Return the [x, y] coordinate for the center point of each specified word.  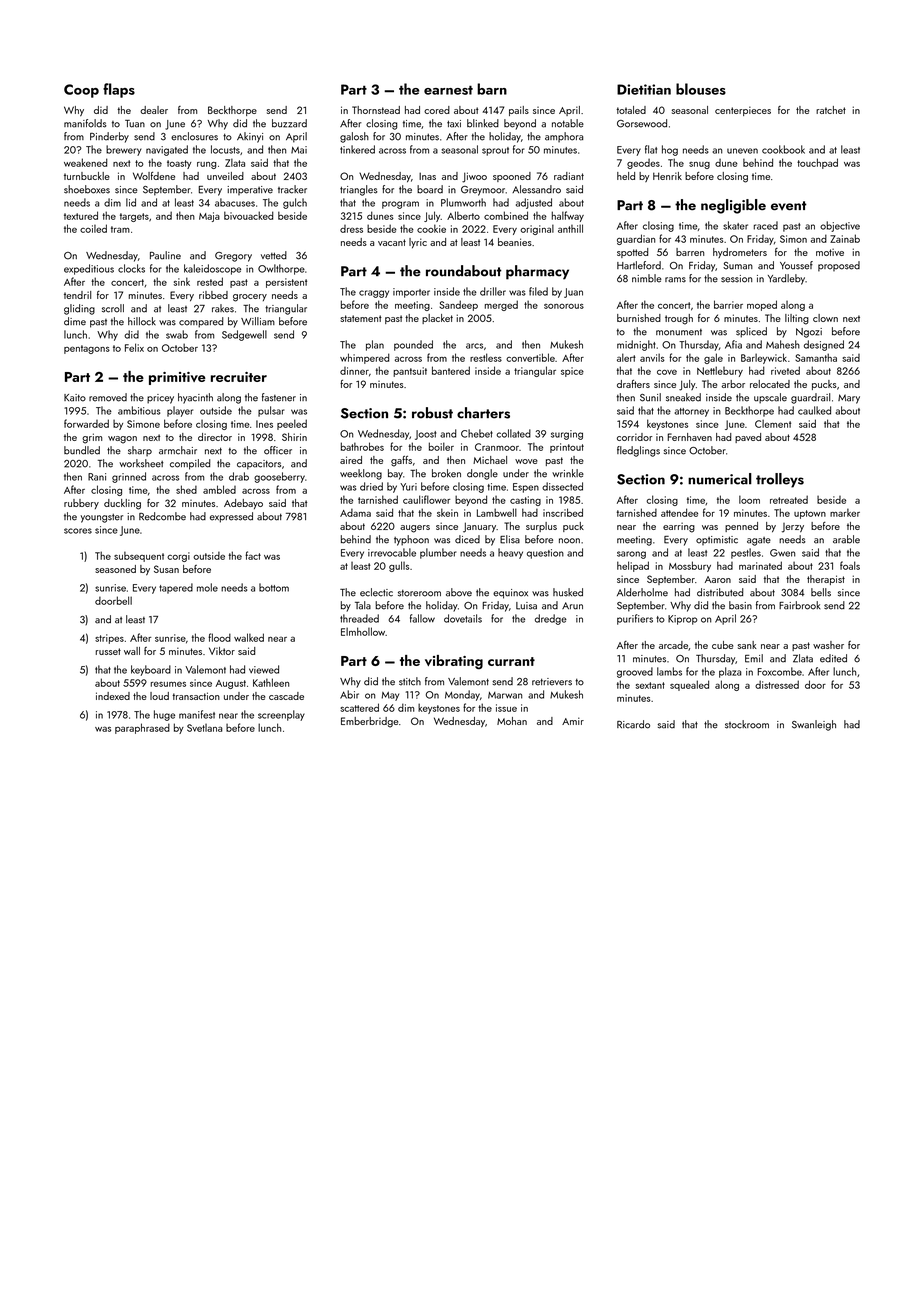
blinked [483, 123]
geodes [643, 164]
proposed [839, 266]
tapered [176, 588]
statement [361, 318]
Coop [81, 91]
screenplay [281, 715]
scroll [113, 308]
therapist [826, 580]
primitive [177, 378]
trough [679, 319]
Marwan [505, 695]
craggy [374, 294]
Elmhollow [363, 631]
